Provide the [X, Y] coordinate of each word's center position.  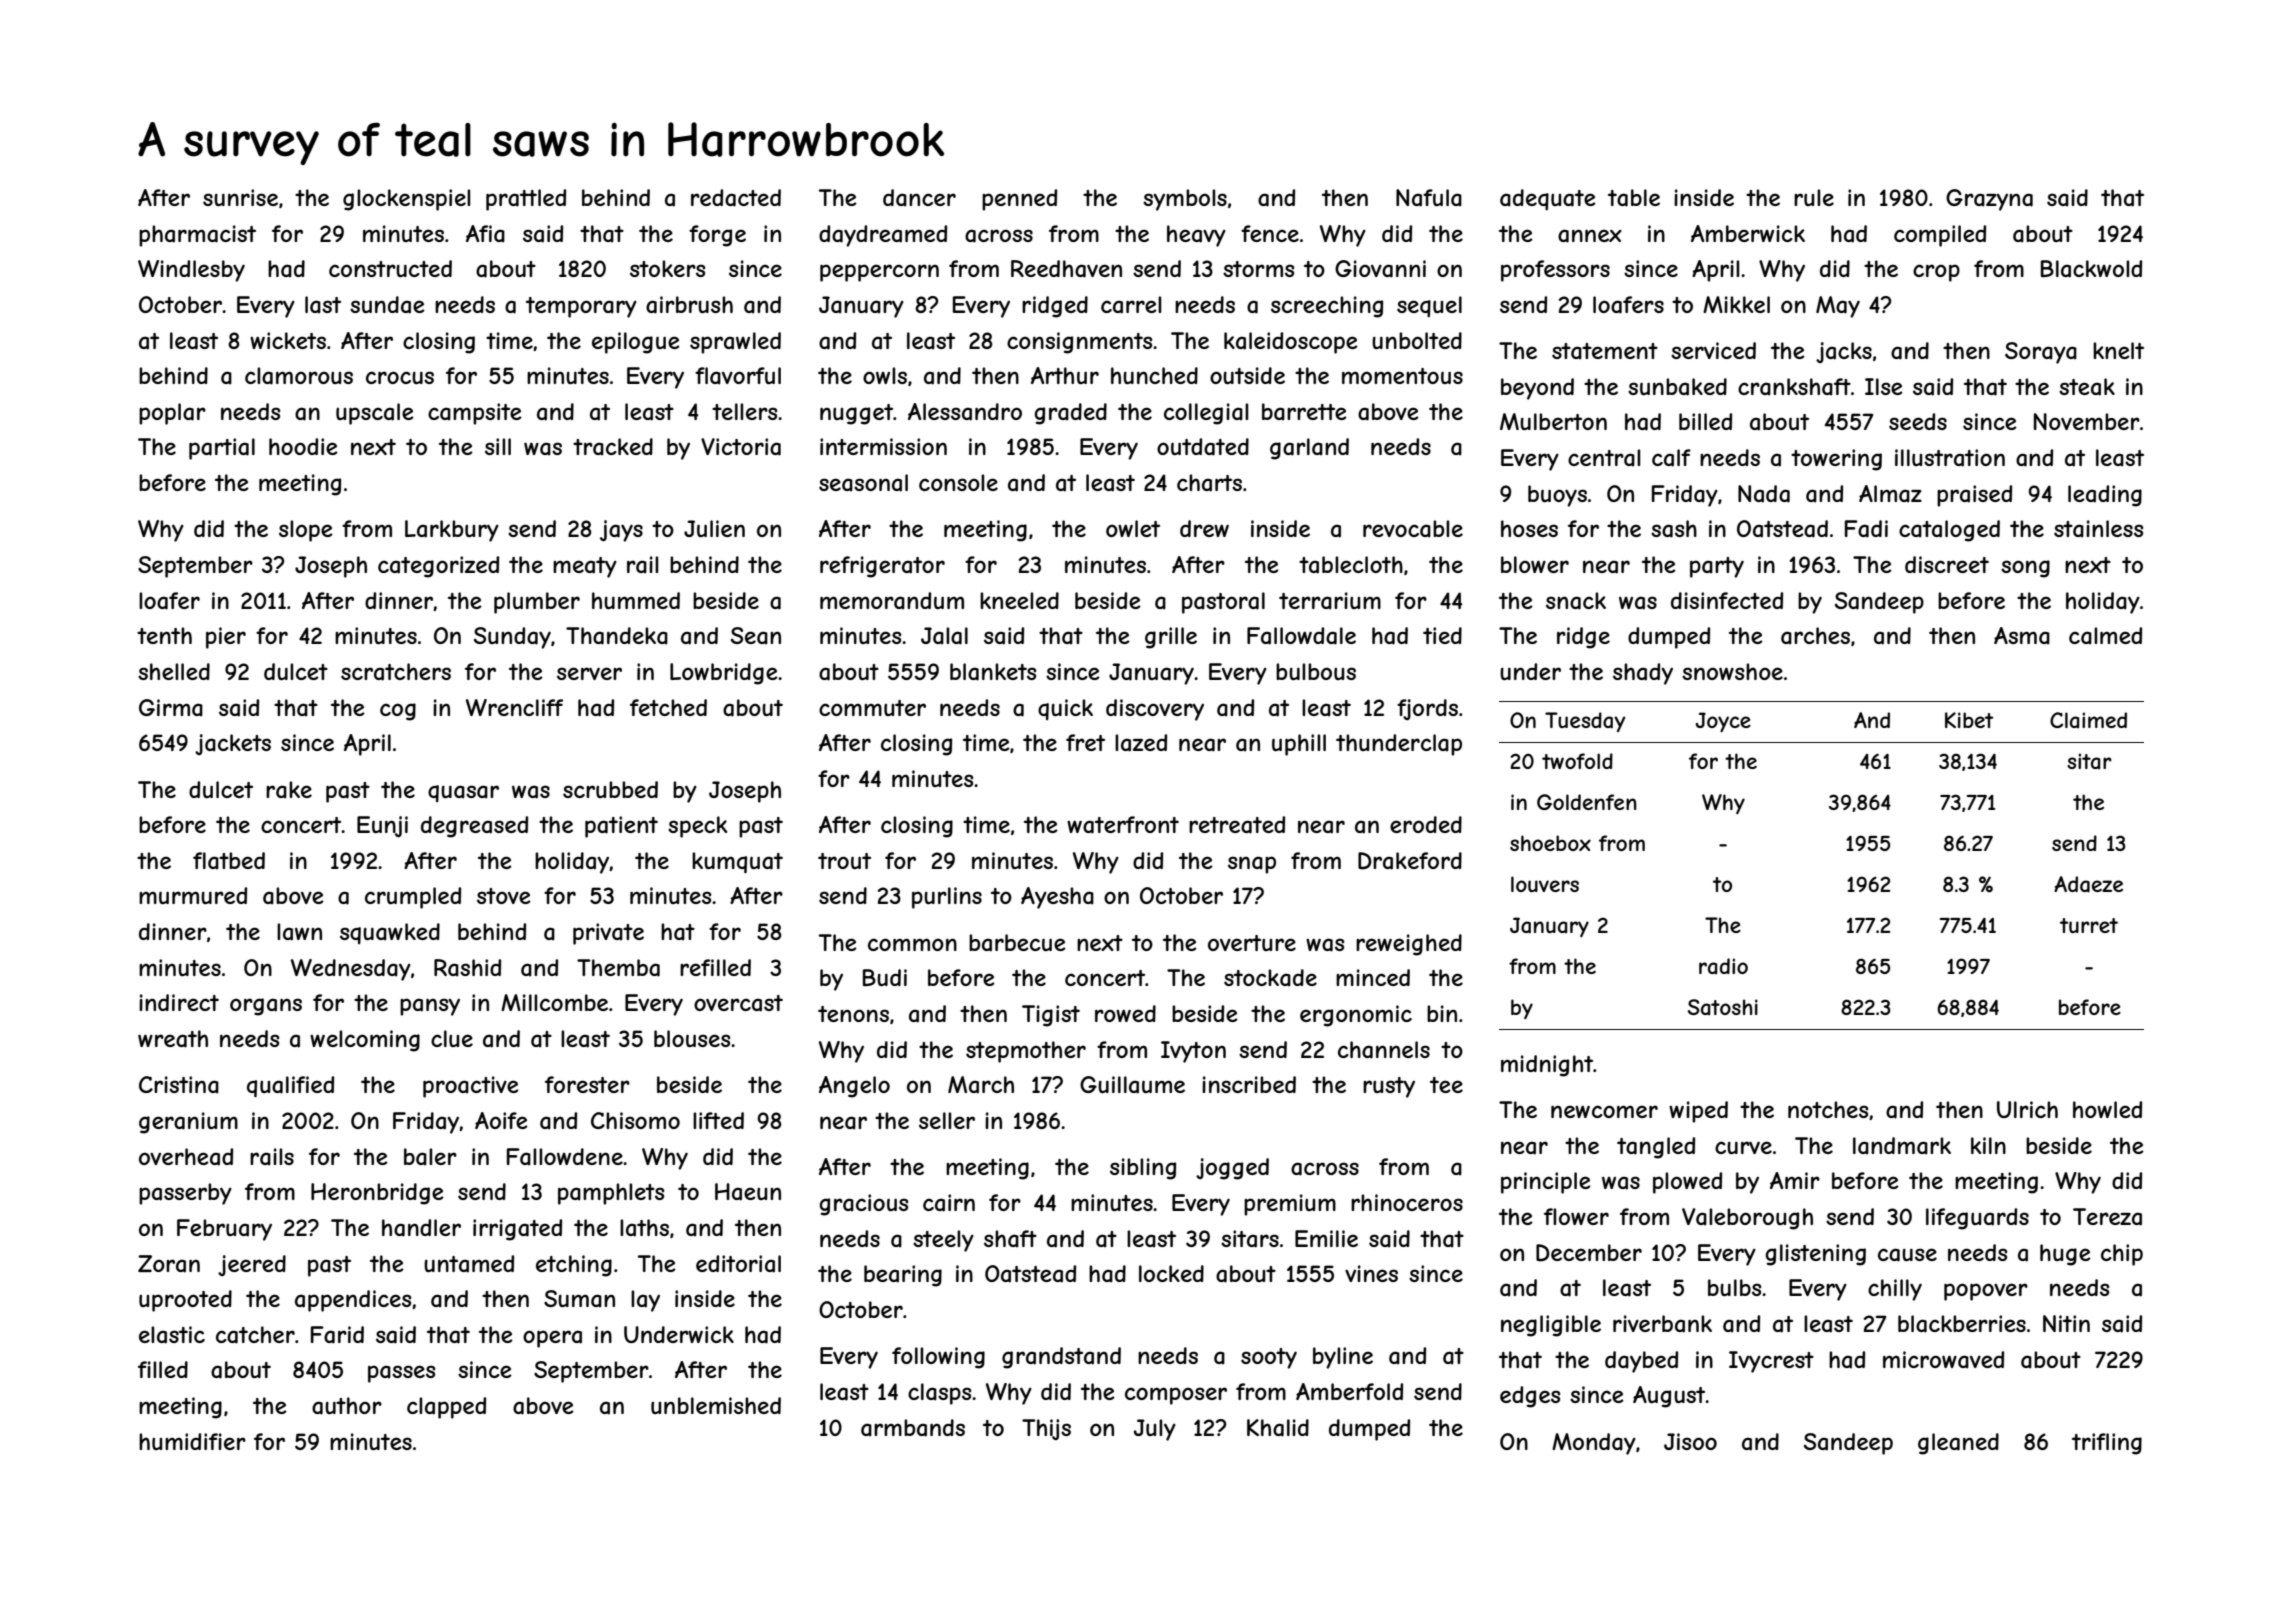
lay [645, 1301]
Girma [171, 708]
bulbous [1316, 671]
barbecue [1017, 943]
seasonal [863, 483]
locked [1171, 1273]
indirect [179, 1002]
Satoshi [1723, 1007]
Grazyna [1989, 200]
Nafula [1429, 198]
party [1717, 567]
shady [1643, 674]
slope [306, 531]
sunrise [240, 197]
